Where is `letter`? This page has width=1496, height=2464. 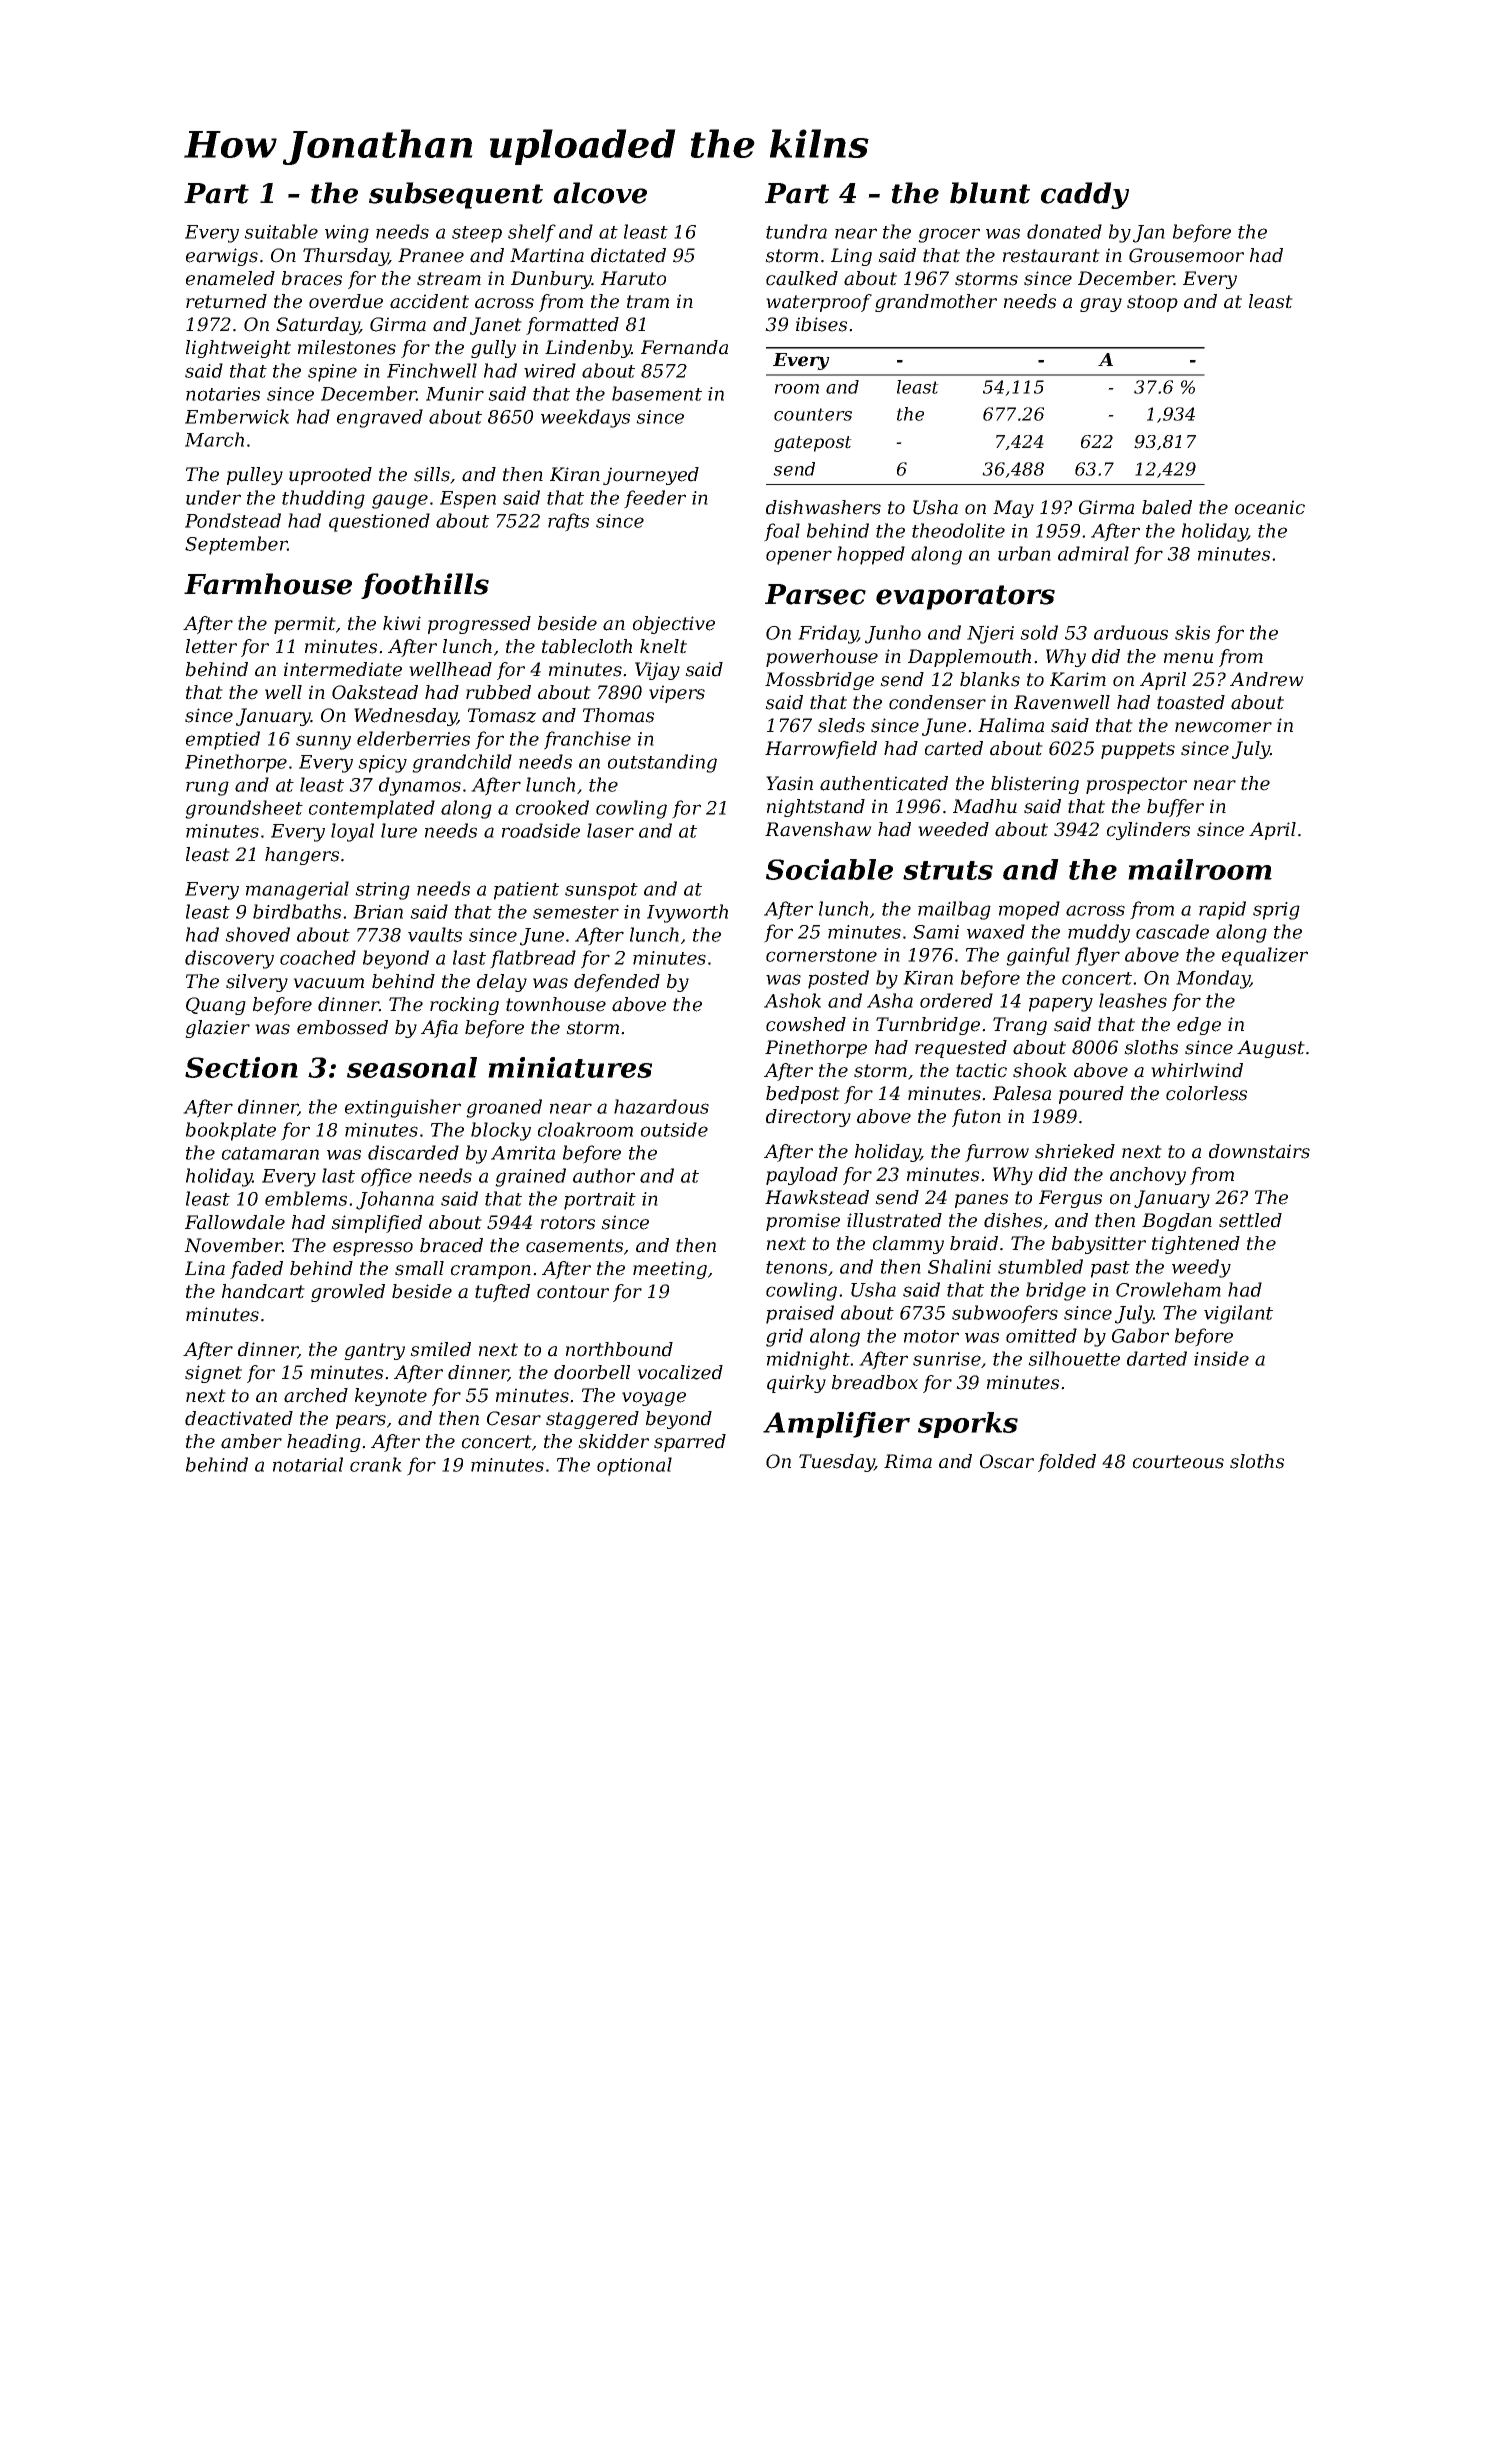
letter is located at coordinates (211, 646).
